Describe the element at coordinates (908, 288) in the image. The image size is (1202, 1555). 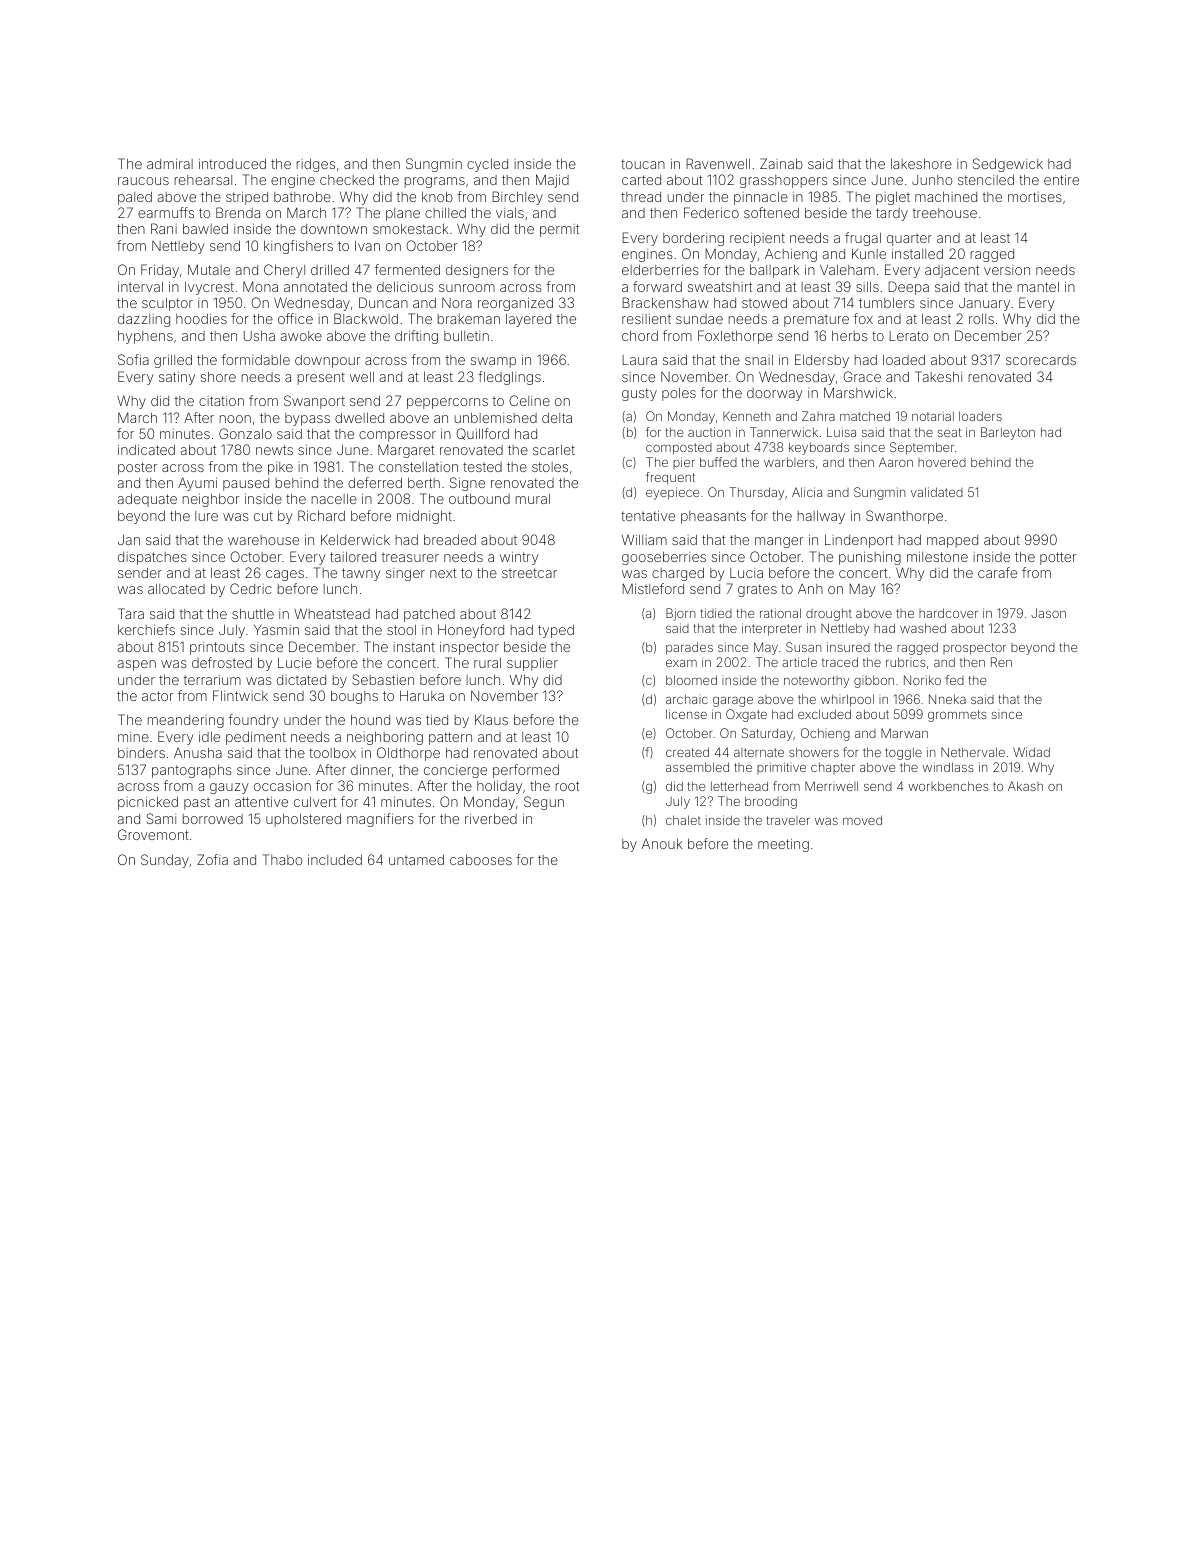
I see `Deepa` at that location.
